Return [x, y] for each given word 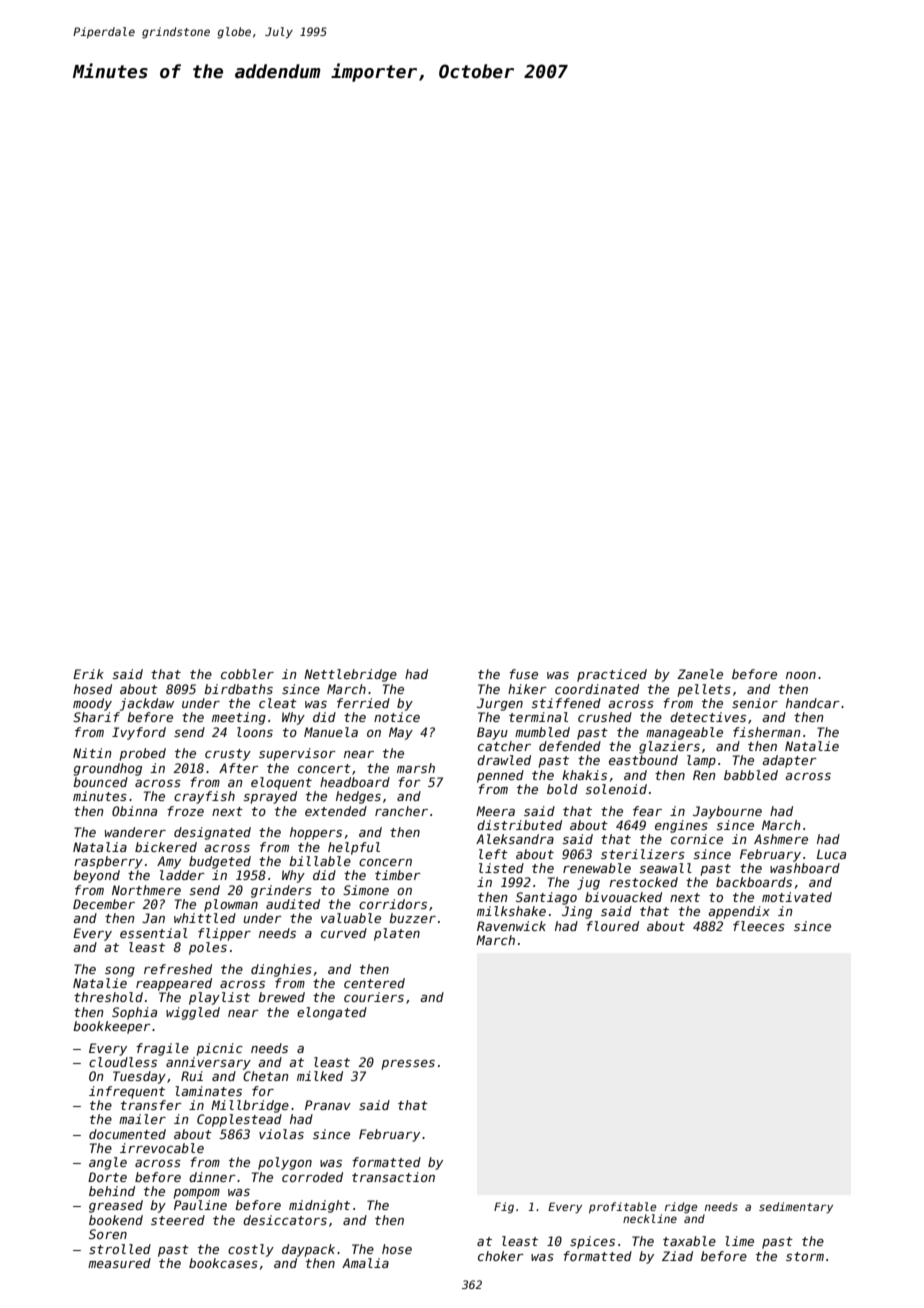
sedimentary [796, 1208]
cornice [697, 839]
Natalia [100, 847]
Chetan [266, 1076]
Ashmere [781, 839]
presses [408, 1065]
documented [127, 1134]
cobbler [247, 674]
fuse [523, 674]
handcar [813, 703]
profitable [623, 1208]
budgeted [220, 862]
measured [119, 1263]
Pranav [328, 1105]
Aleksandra [515, 839]
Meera [495, 811]
